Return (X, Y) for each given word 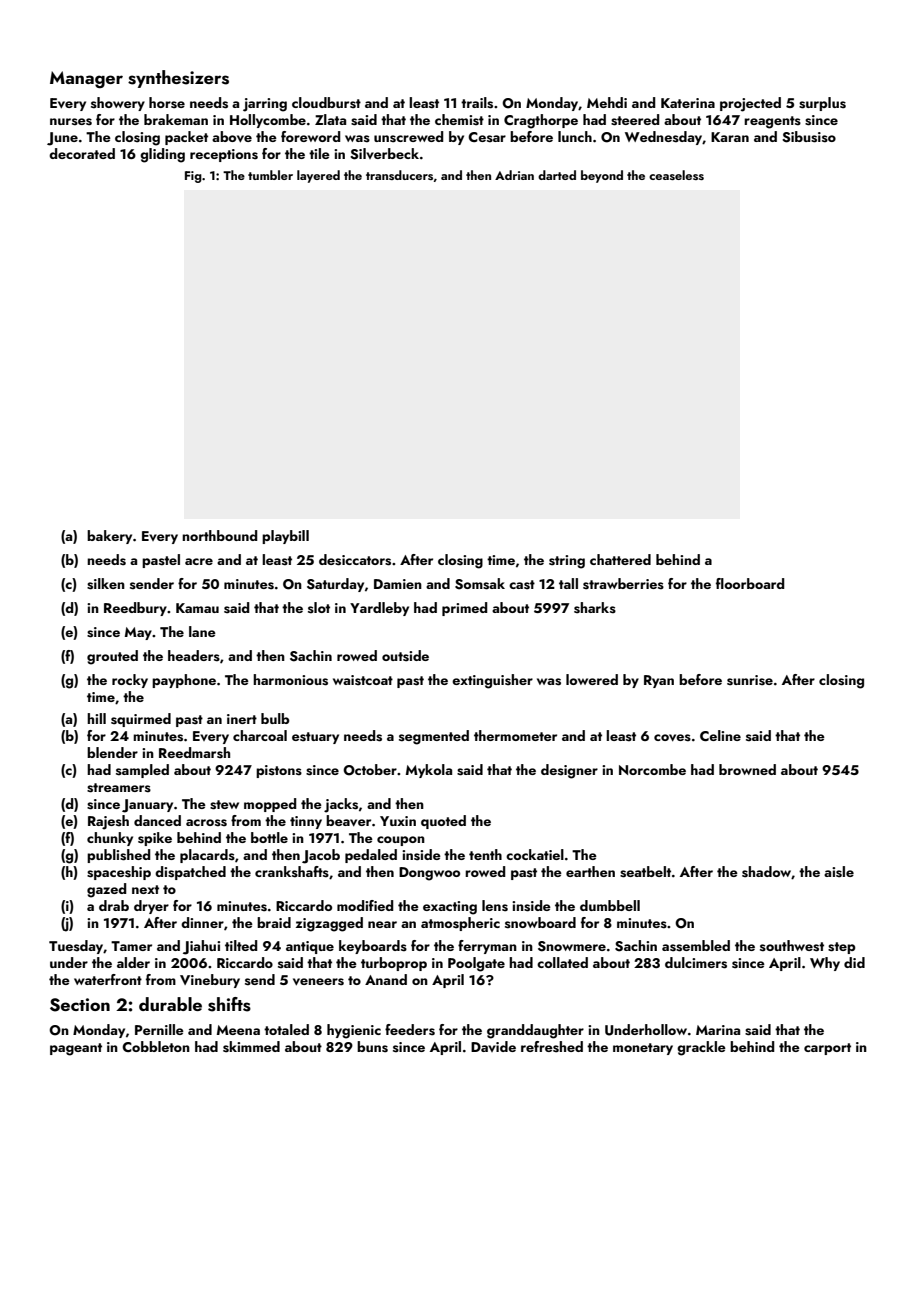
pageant (76, 1049)
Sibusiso (809, 137)
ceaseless (676, 175)
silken (106, 584)
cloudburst (326, 103)
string (567, 562)
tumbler (270, 175)
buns (372, 1047)
